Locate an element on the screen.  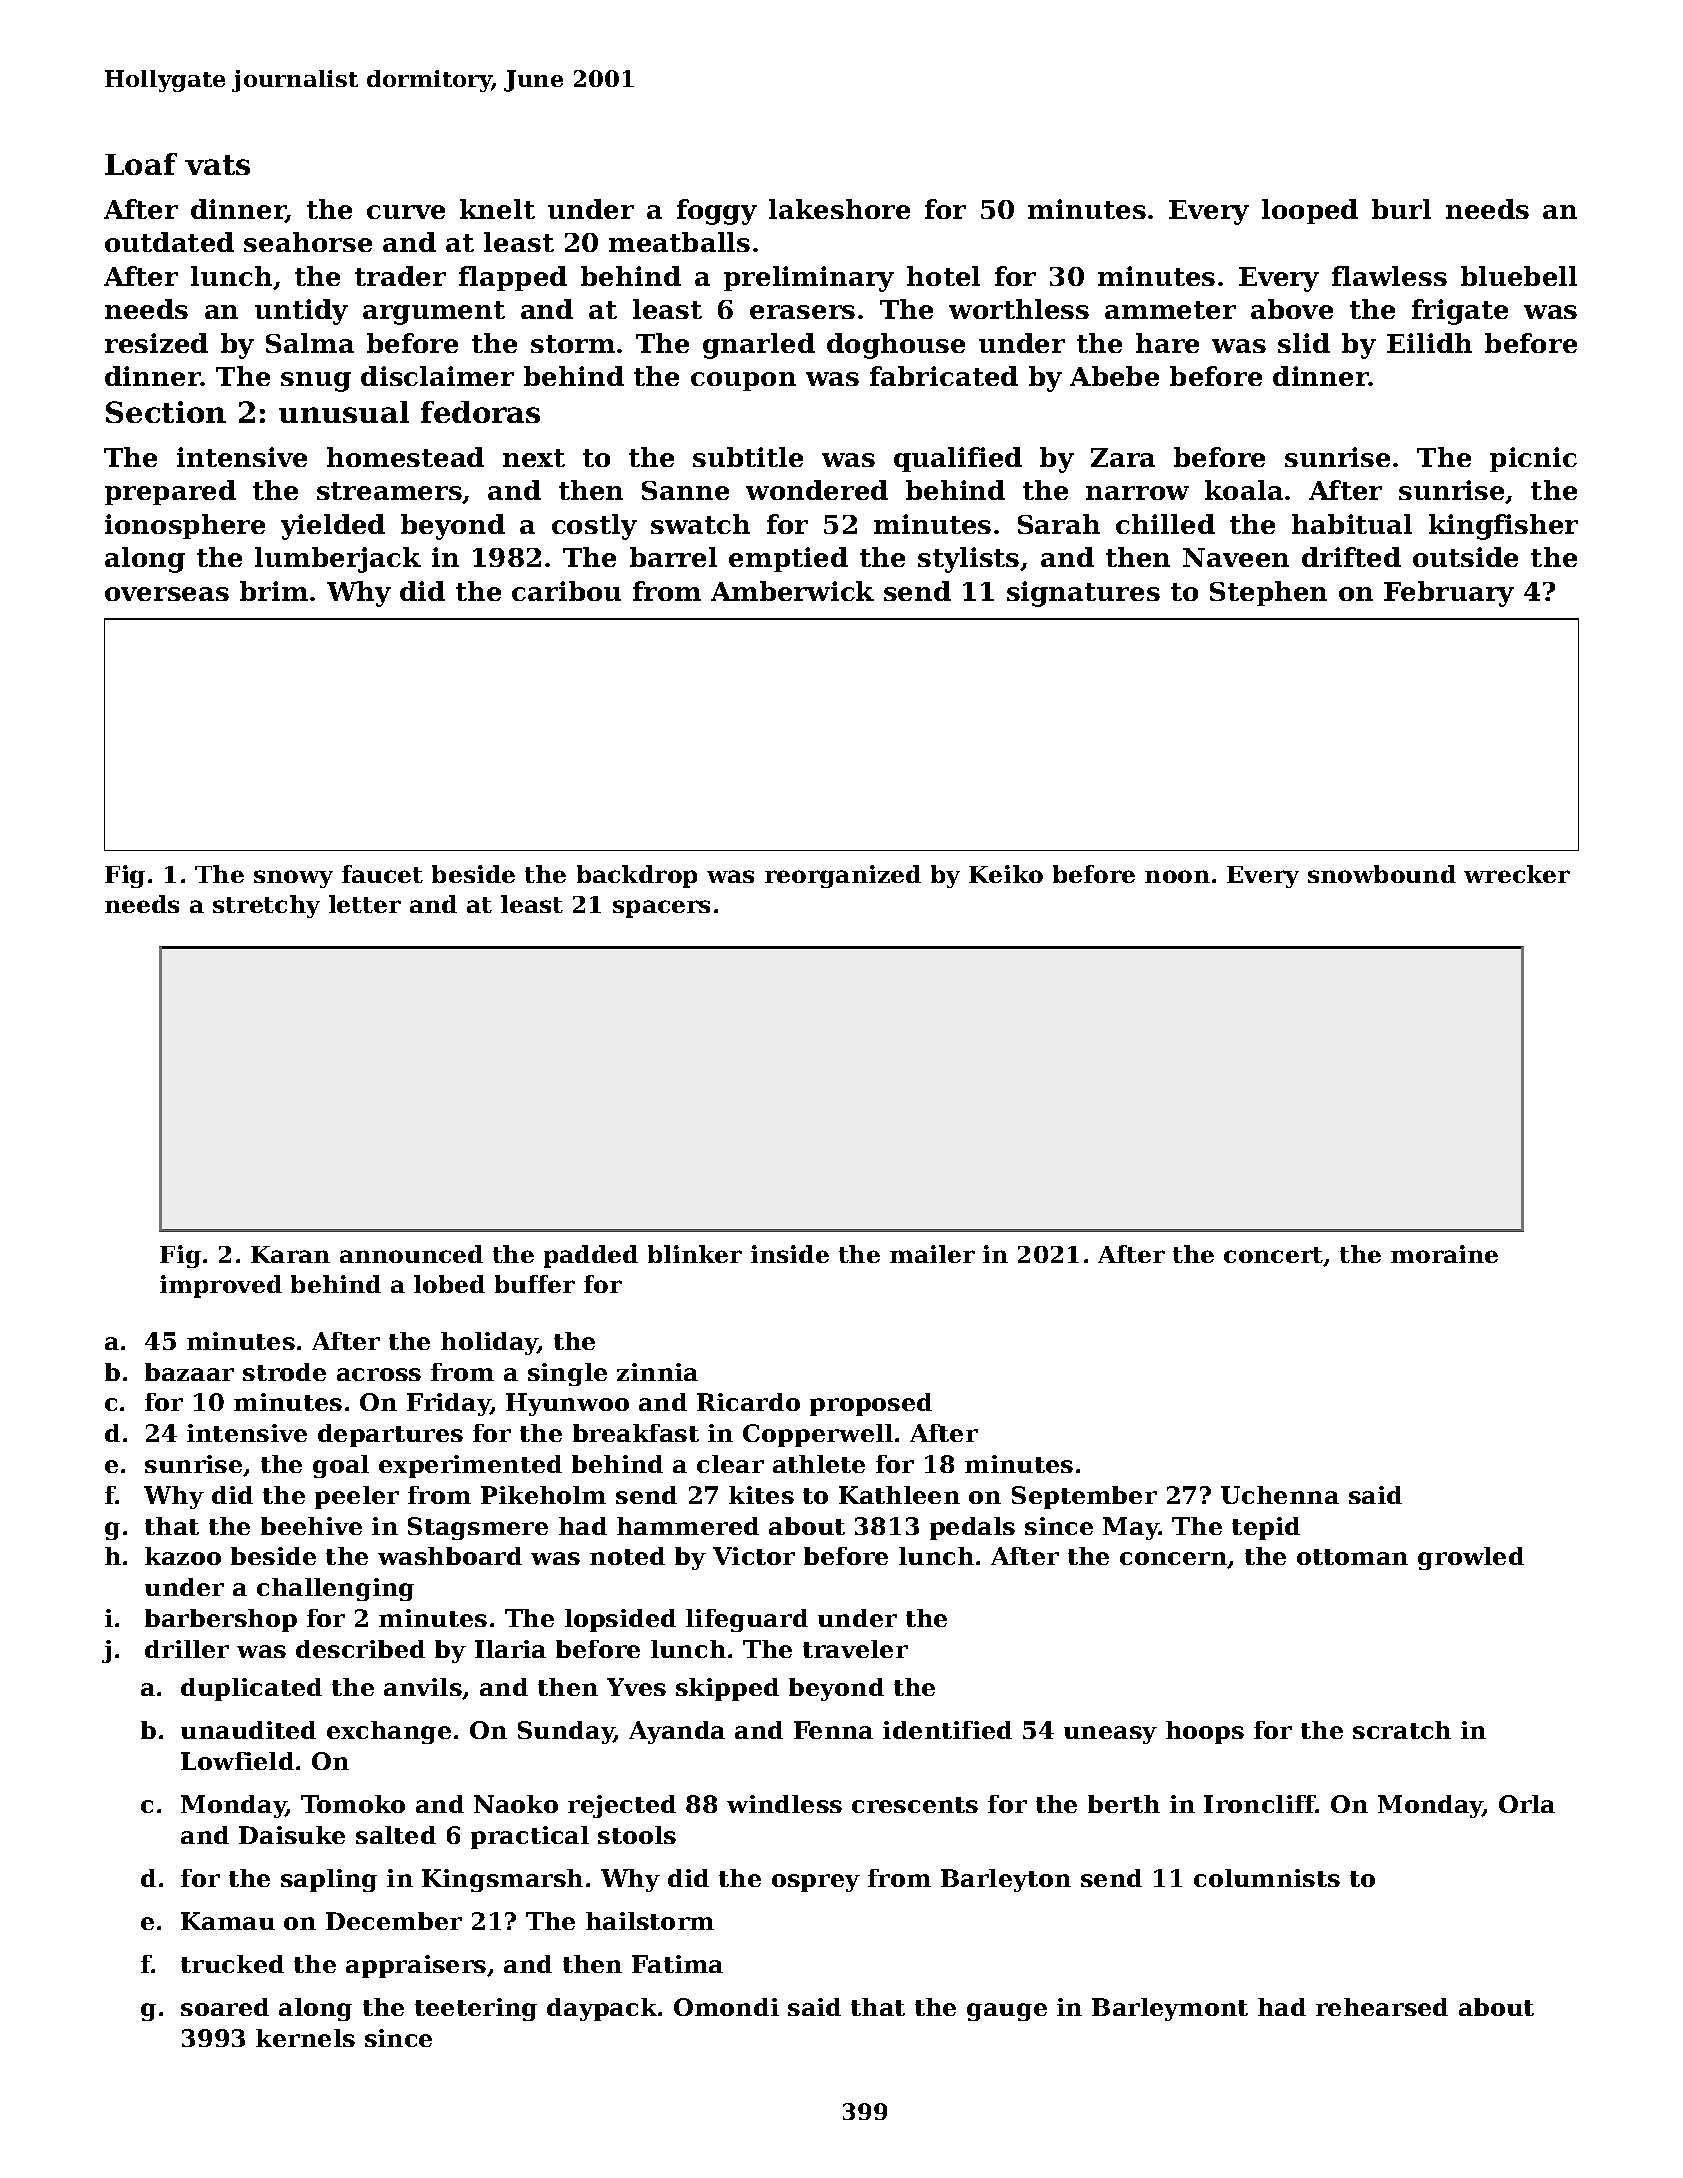
identified is located at coordinates (947, 1730).
